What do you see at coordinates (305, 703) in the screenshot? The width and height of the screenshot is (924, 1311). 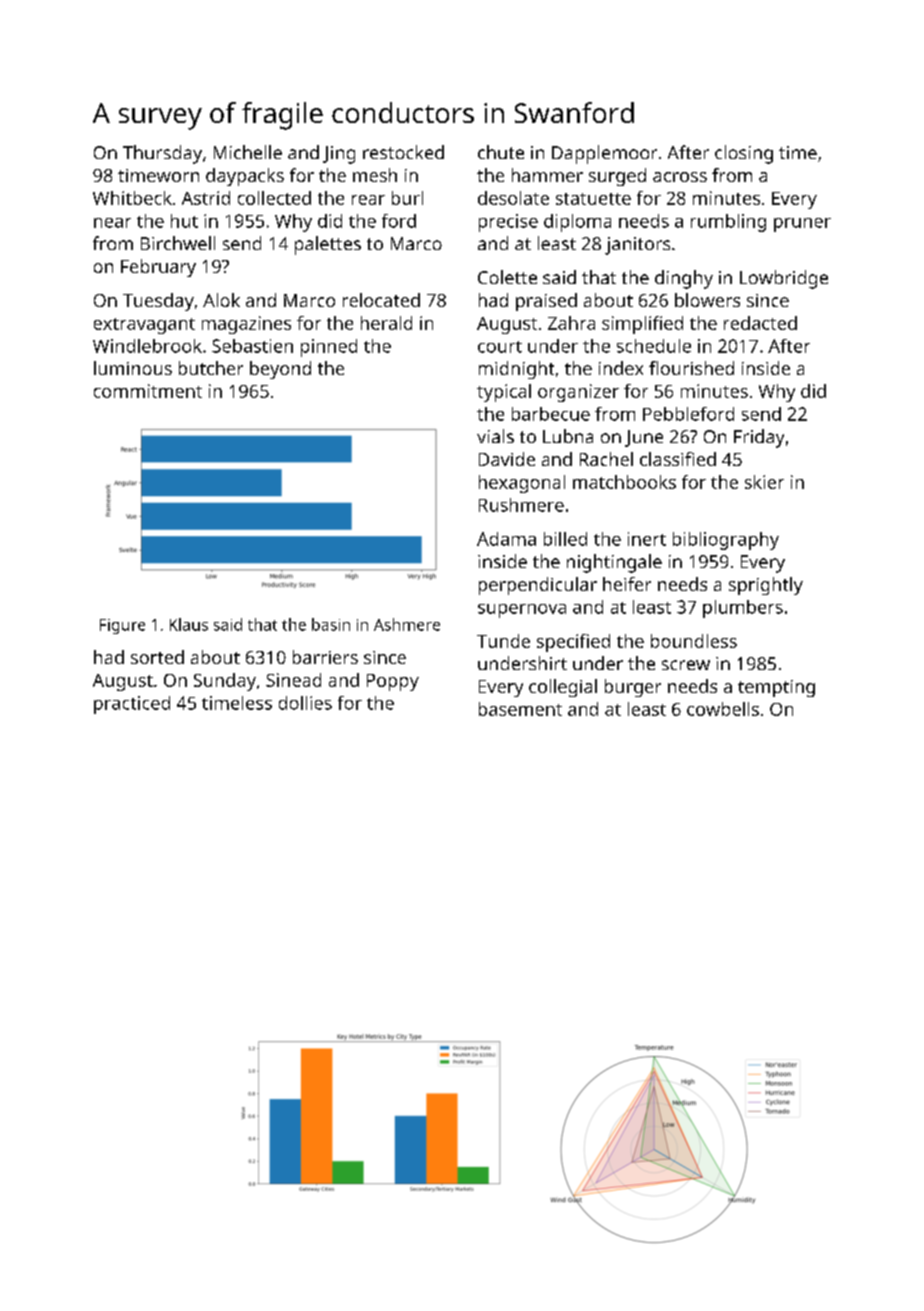 I see `dollies` at bounding box center [305, 703].
